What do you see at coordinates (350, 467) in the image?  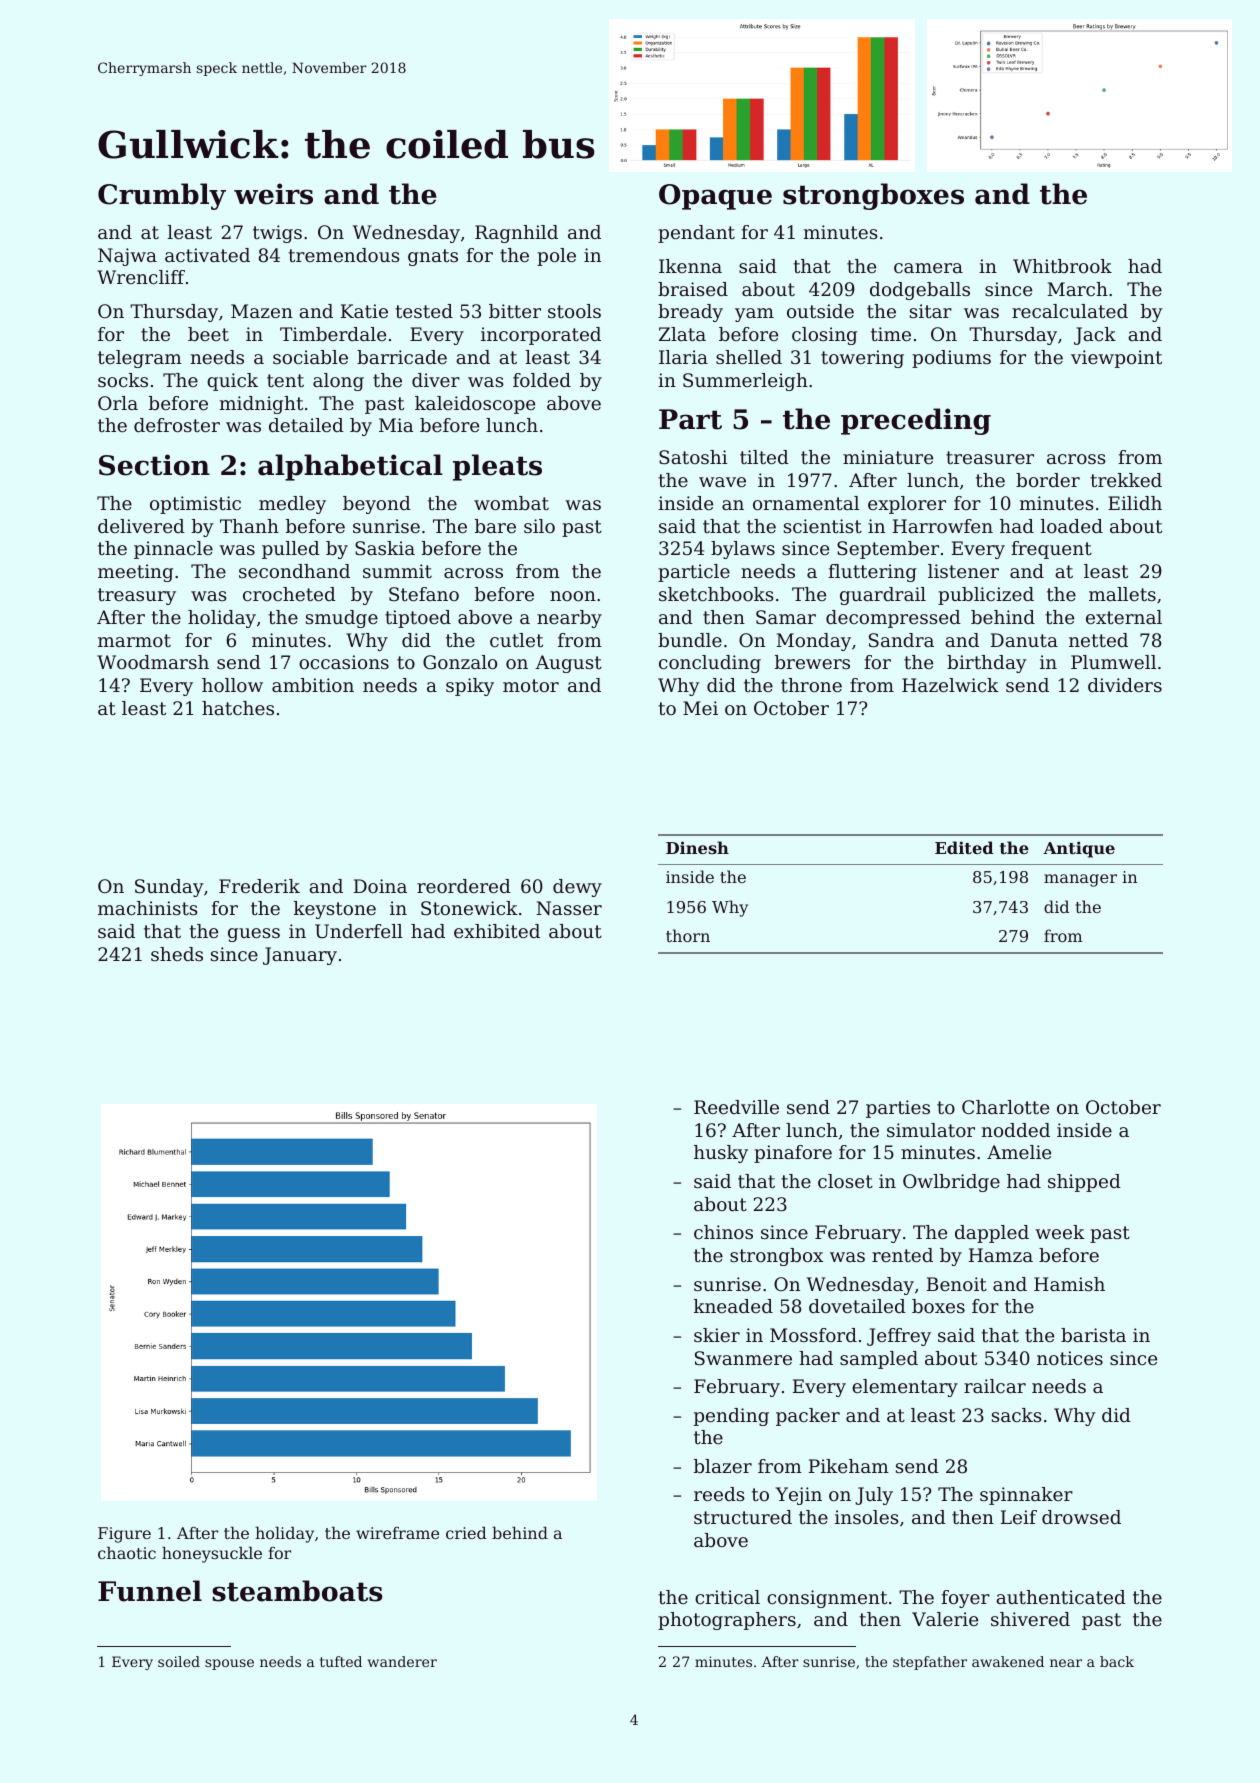 I see `alphabetical` at bounding box center [350, 467].
